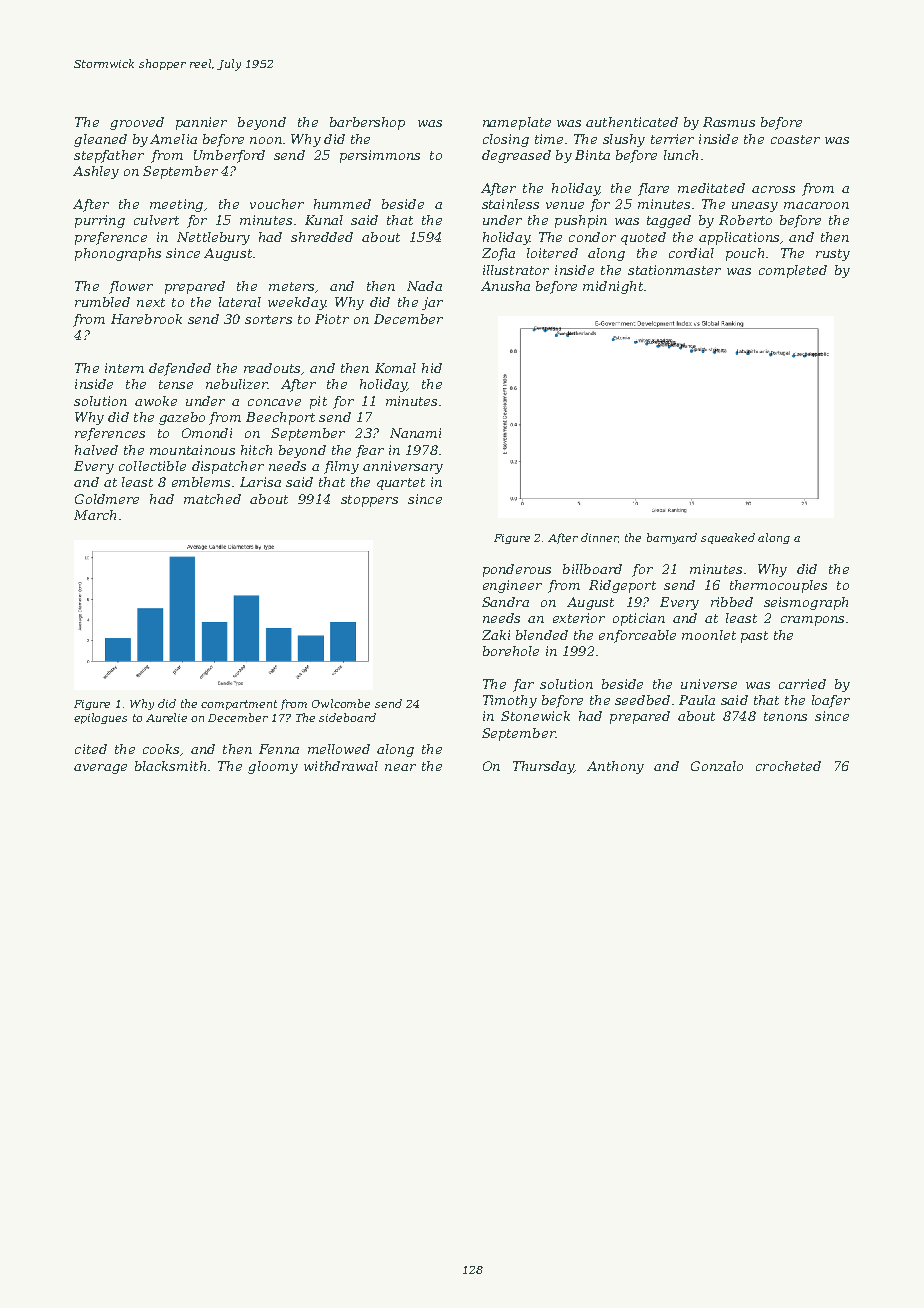 This image has width=924, height=1308. I want to click on squeaked, so click(728, 538).
